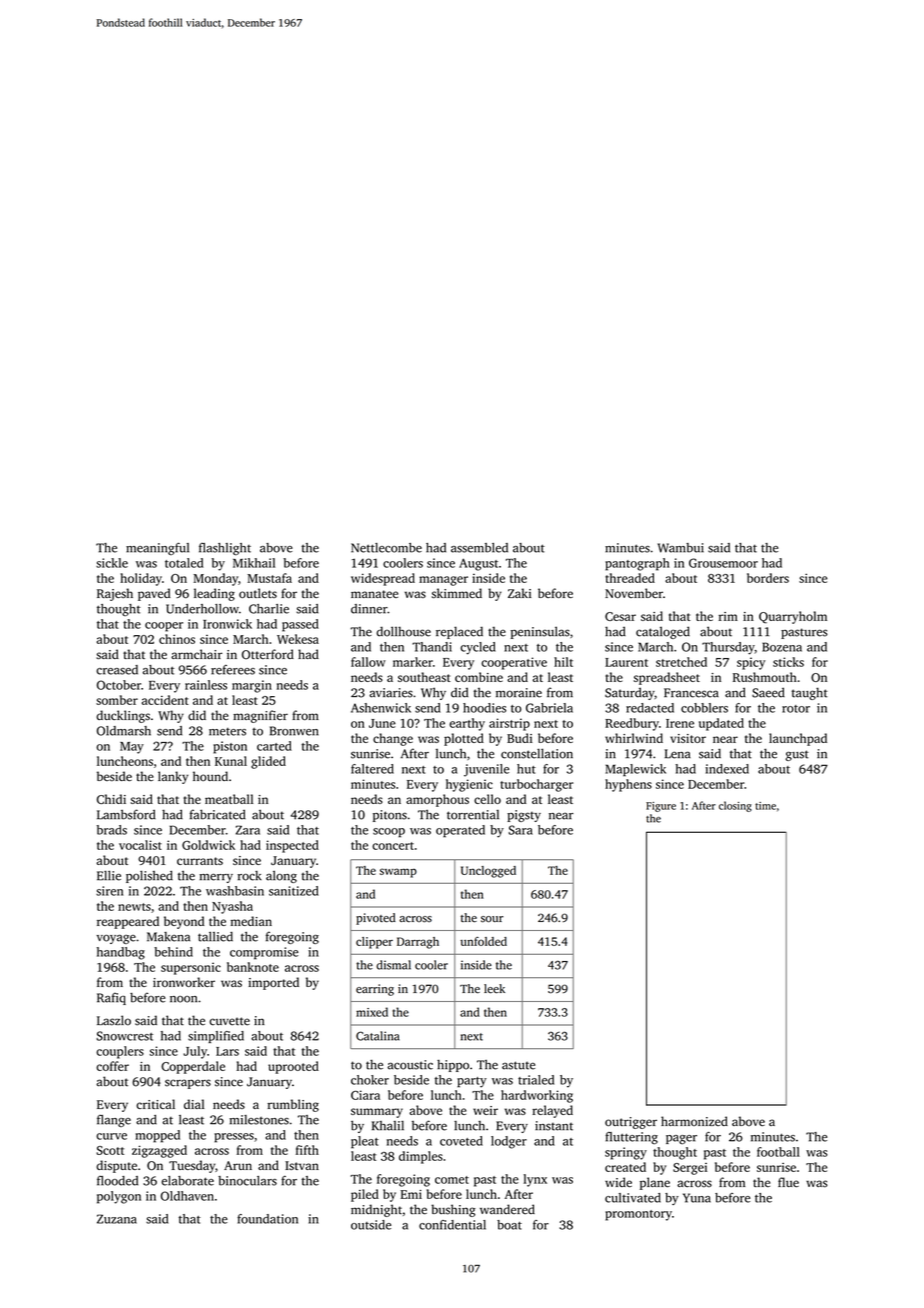 The width and height of the screenshot is (924, 1308). What do you see at coordinates (112, 830) in the screenshot?
I see `brads` at bounding box center [112, 830].
